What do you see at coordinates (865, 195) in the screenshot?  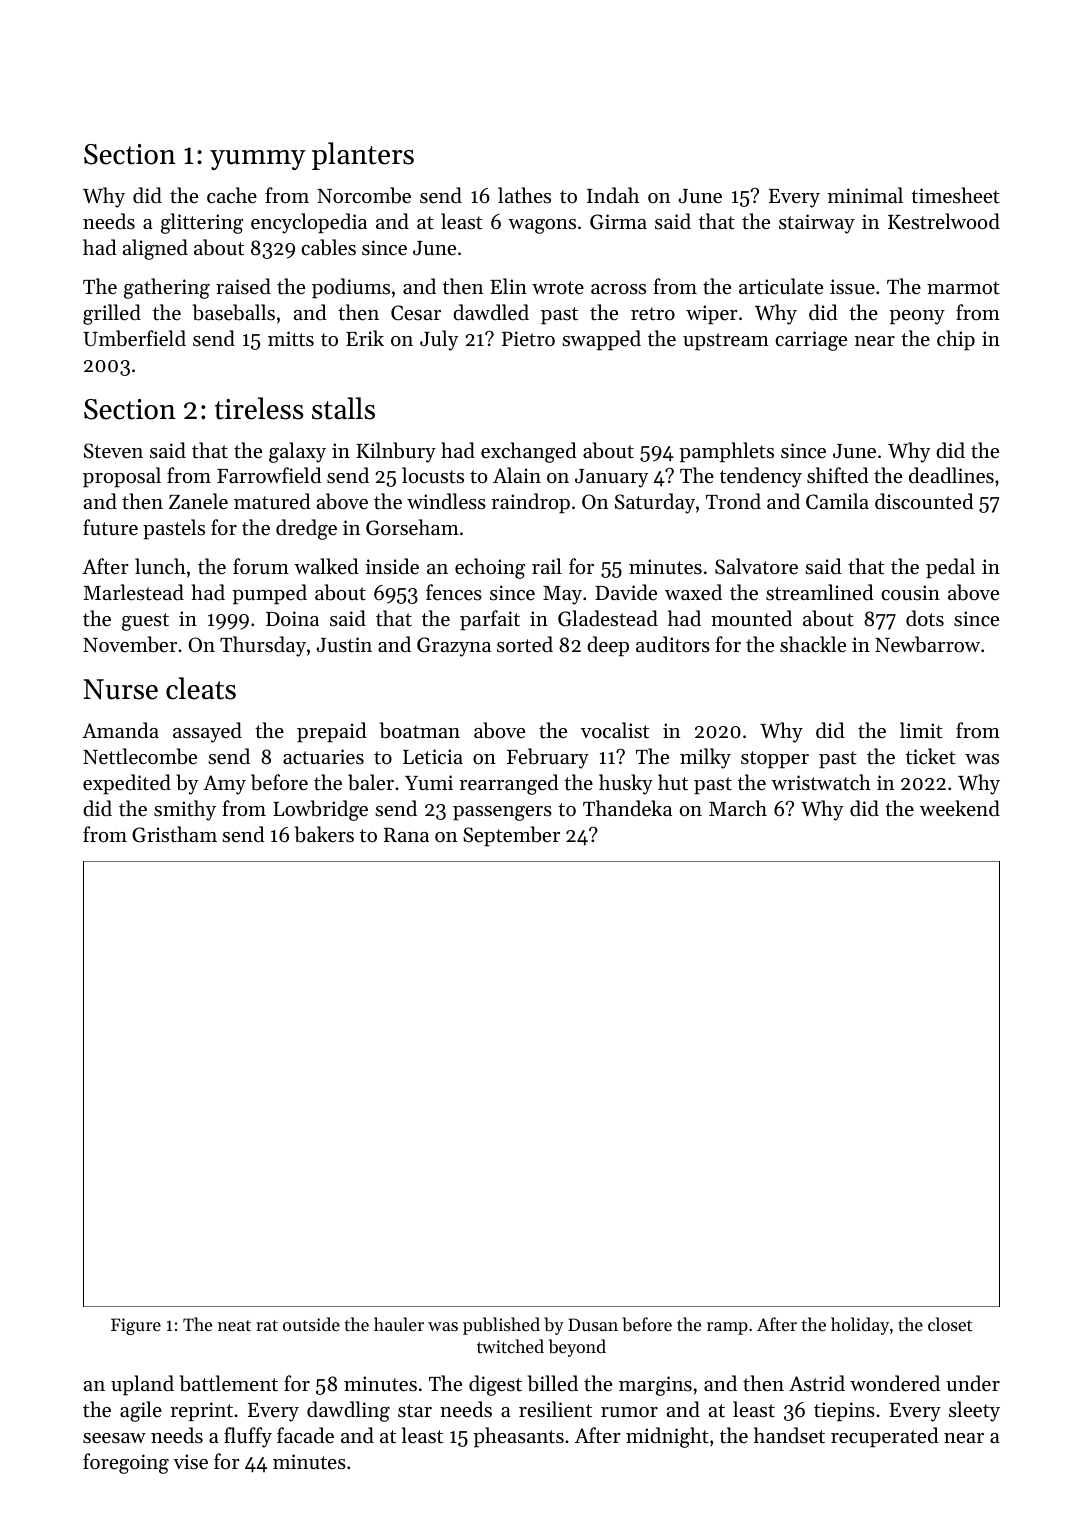 I see `minimal` at bounding box center [865, 195].
